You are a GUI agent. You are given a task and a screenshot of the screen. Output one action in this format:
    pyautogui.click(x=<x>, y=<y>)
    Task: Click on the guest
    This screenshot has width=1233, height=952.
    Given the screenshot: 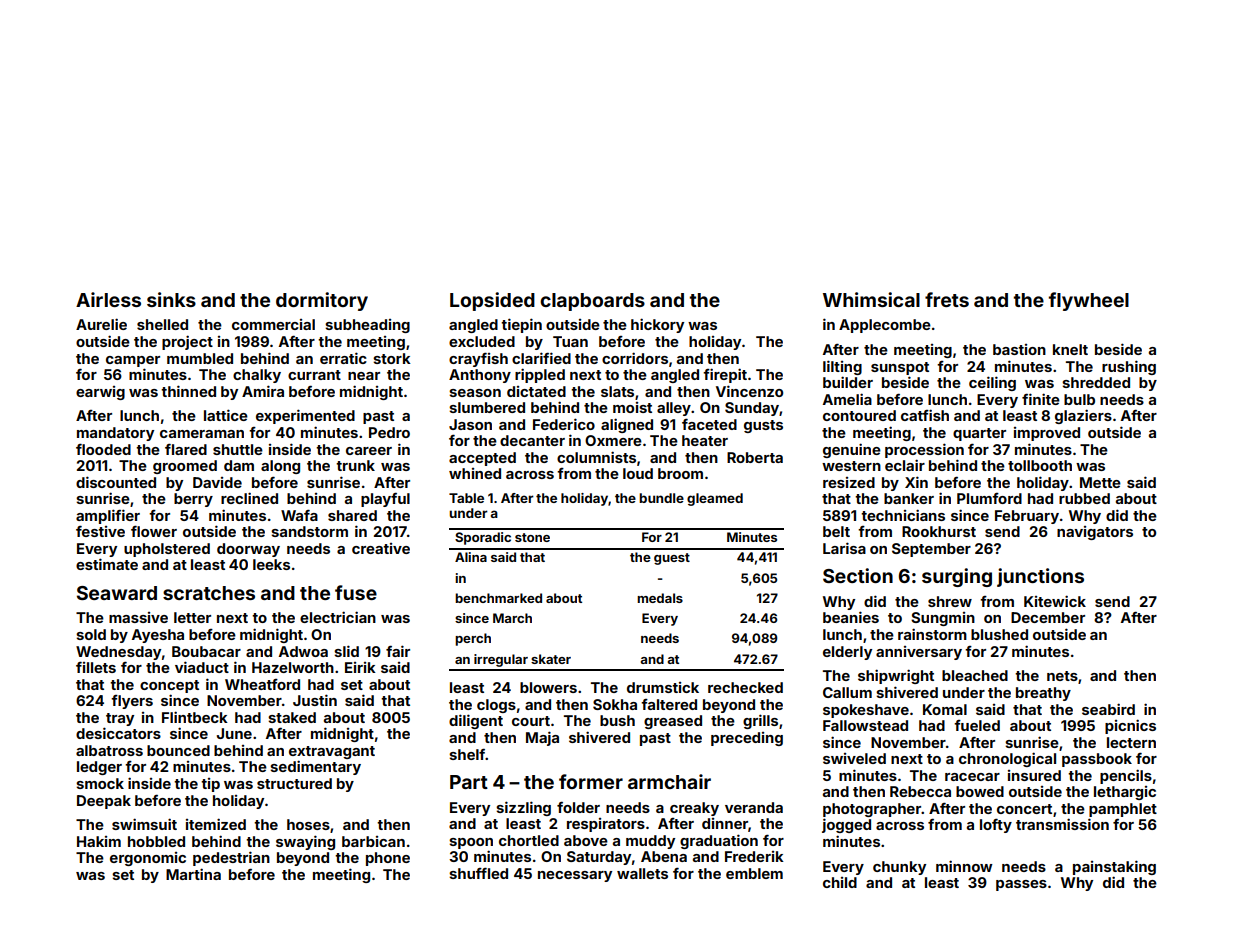 What is the action you would take?
    pyautogui.click(x=672, y=559)
